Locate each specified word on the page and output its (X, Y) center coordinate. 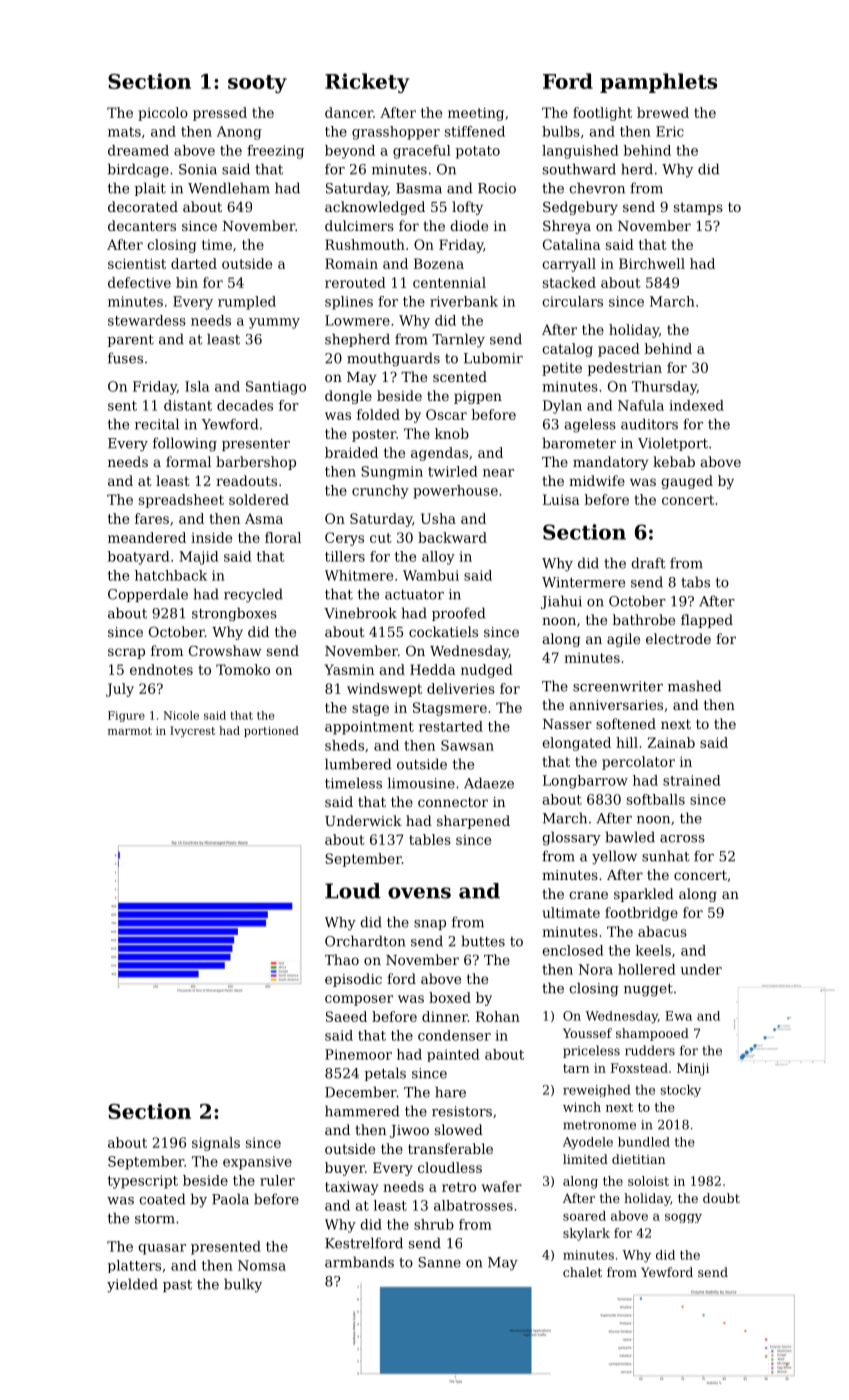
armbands (359, 1262)
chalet (582, 1272)
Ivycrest (192, 731)
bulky (243, 1285)
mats (124, 132)
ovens (419, 893)
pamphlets (658, 83)
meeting (476, 114)
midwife (597, 480)
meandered (147, 537)
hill (627, 742)
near (498, 473)
